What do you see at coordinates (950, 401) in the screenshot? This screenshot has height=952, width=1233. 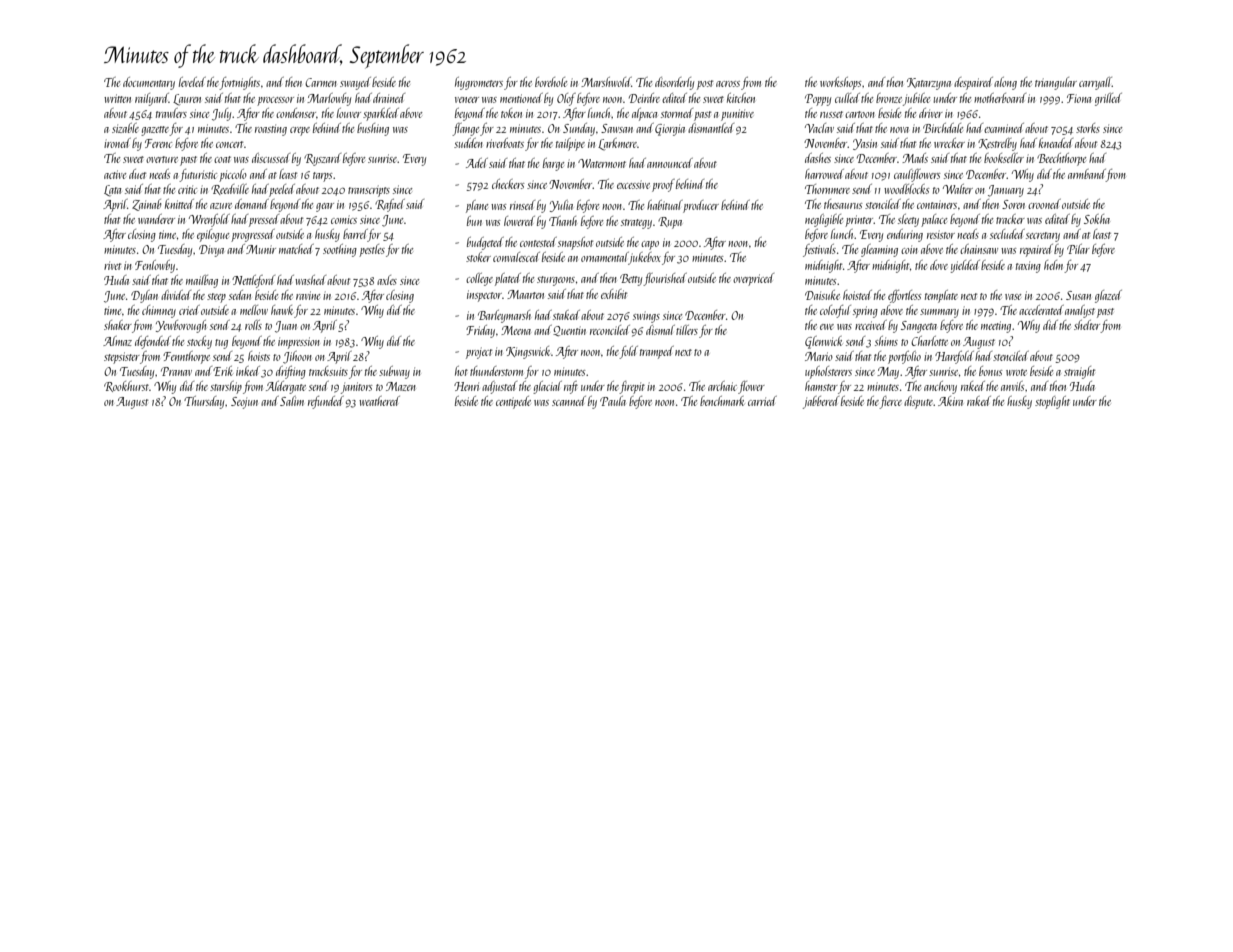 I see `Akira` at bounding box center [950, 401].
